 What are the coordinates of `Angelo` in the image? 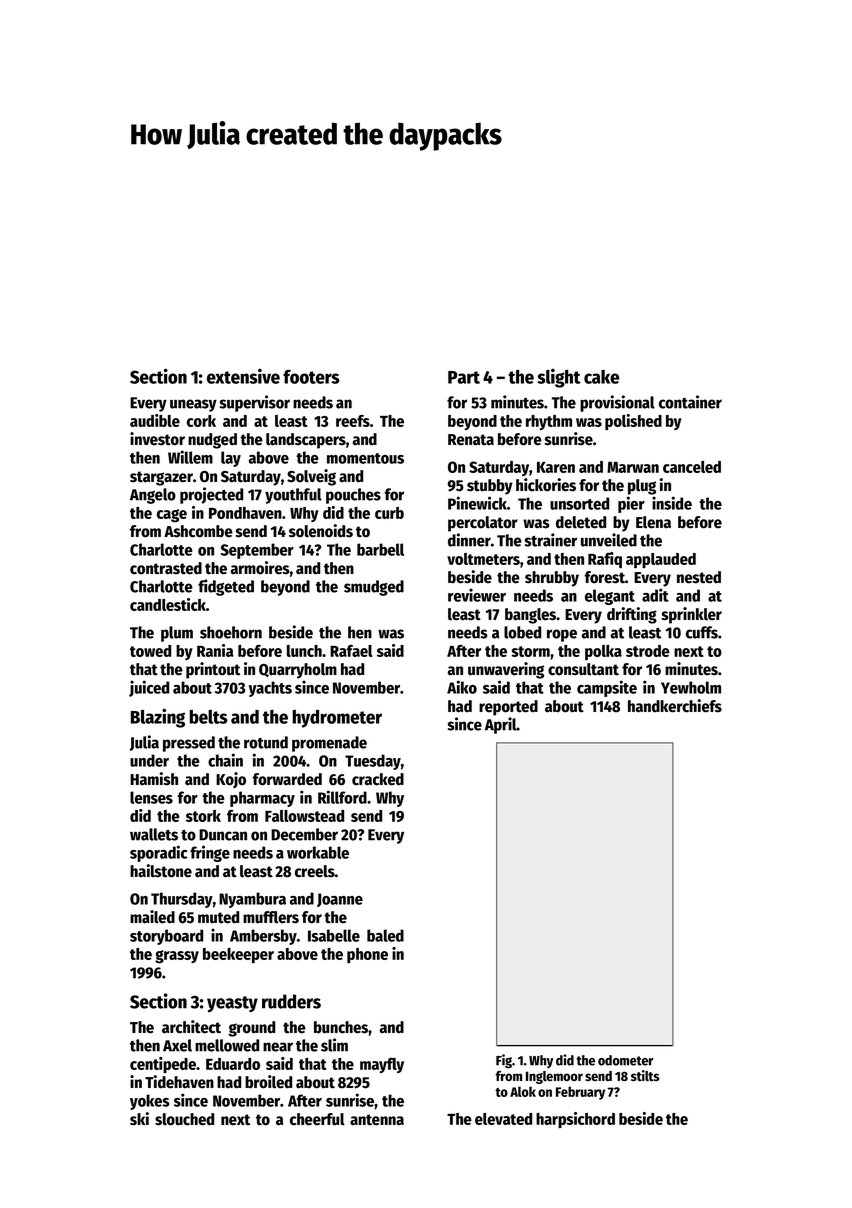 It's located at (153, 496).
